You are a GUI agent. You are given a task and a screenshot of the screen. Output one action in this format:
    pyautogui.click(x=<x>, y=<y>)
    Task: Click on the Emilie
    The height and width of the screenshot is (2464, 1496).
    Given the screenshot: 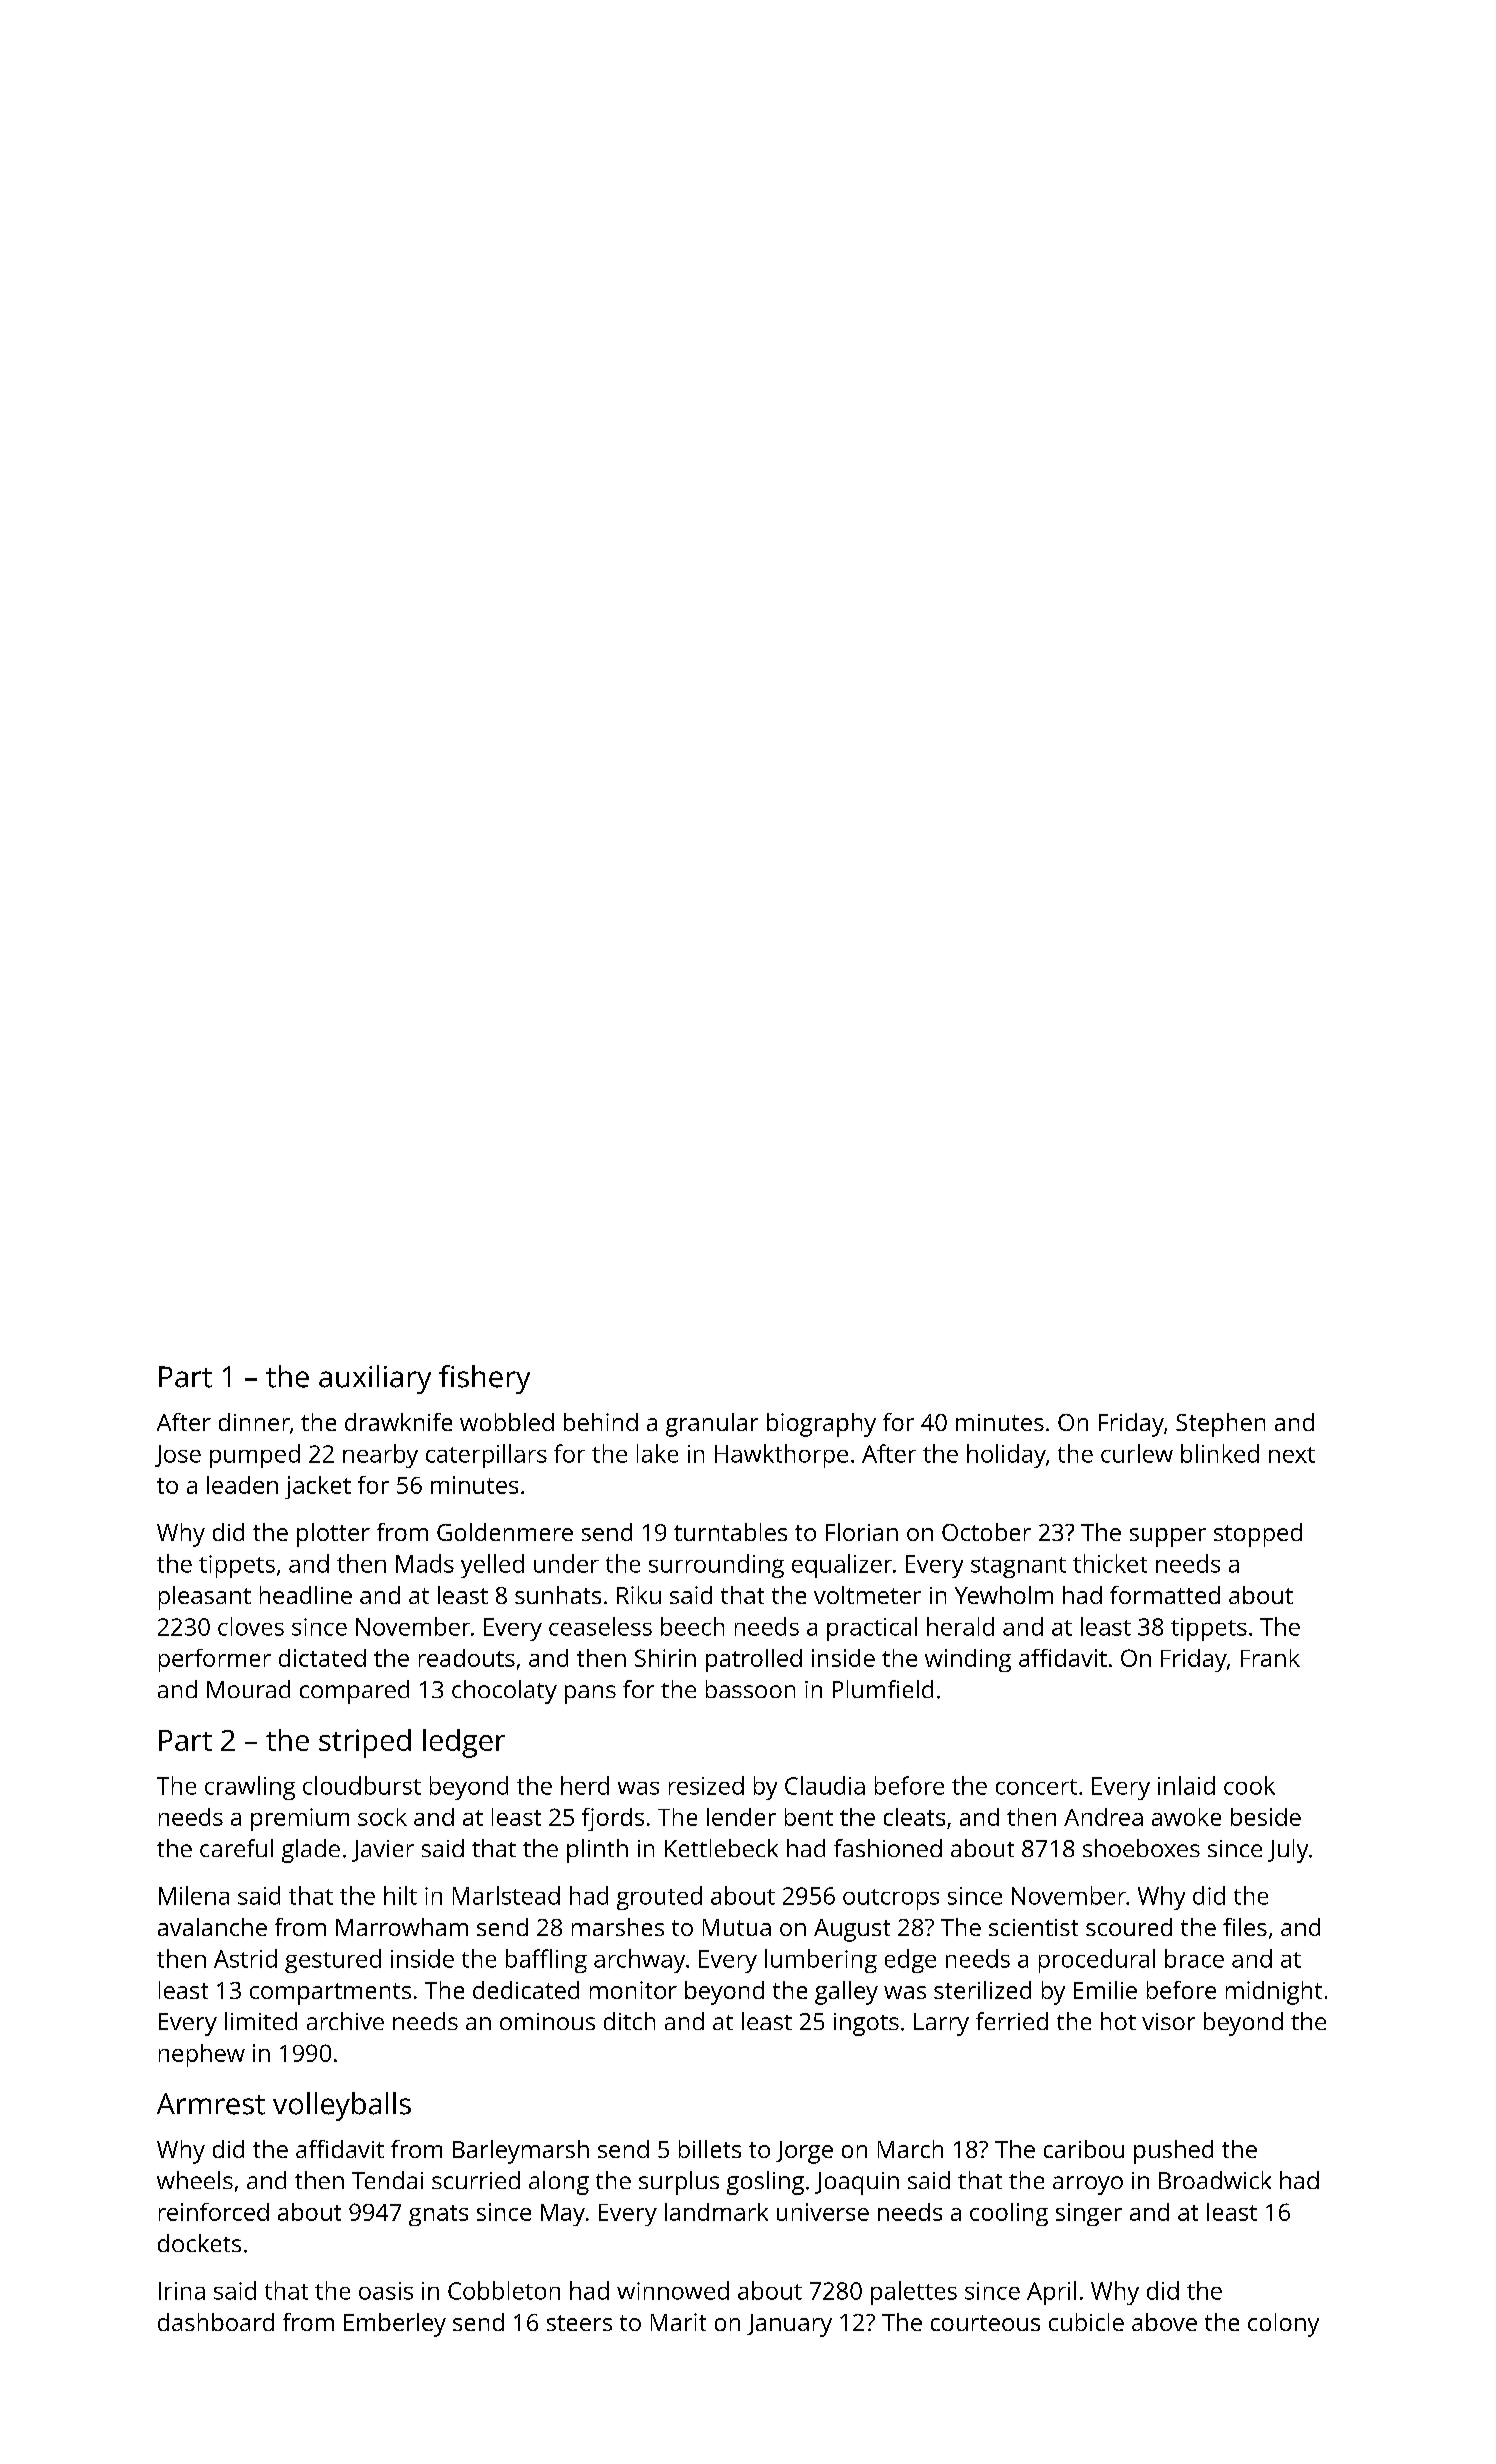 What is the action you would take?
    pyautogui.click(x=1105, y=1990)
